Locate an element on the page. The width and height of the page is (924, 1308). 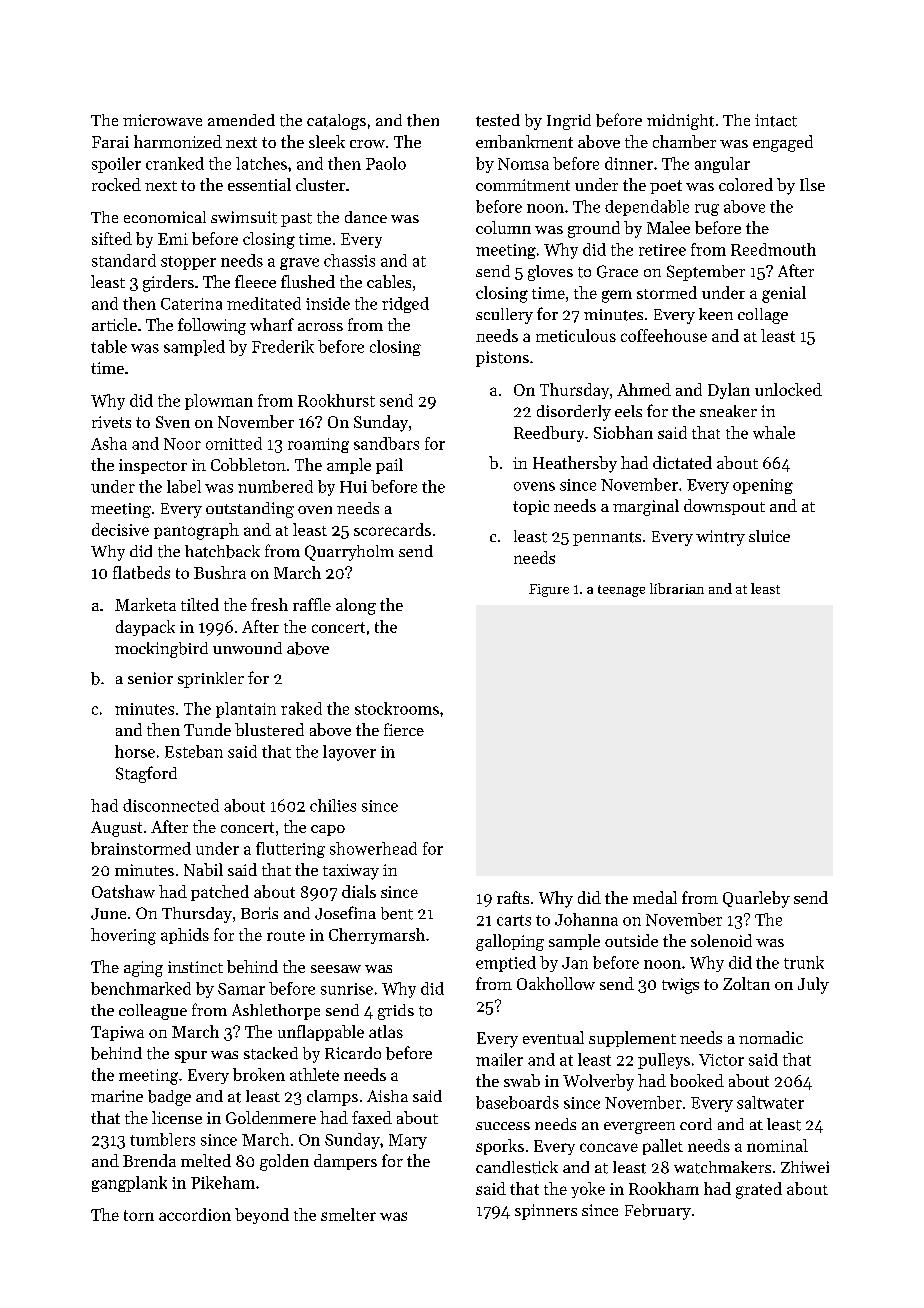
Quarleby is located at coordinates (756, 899).
